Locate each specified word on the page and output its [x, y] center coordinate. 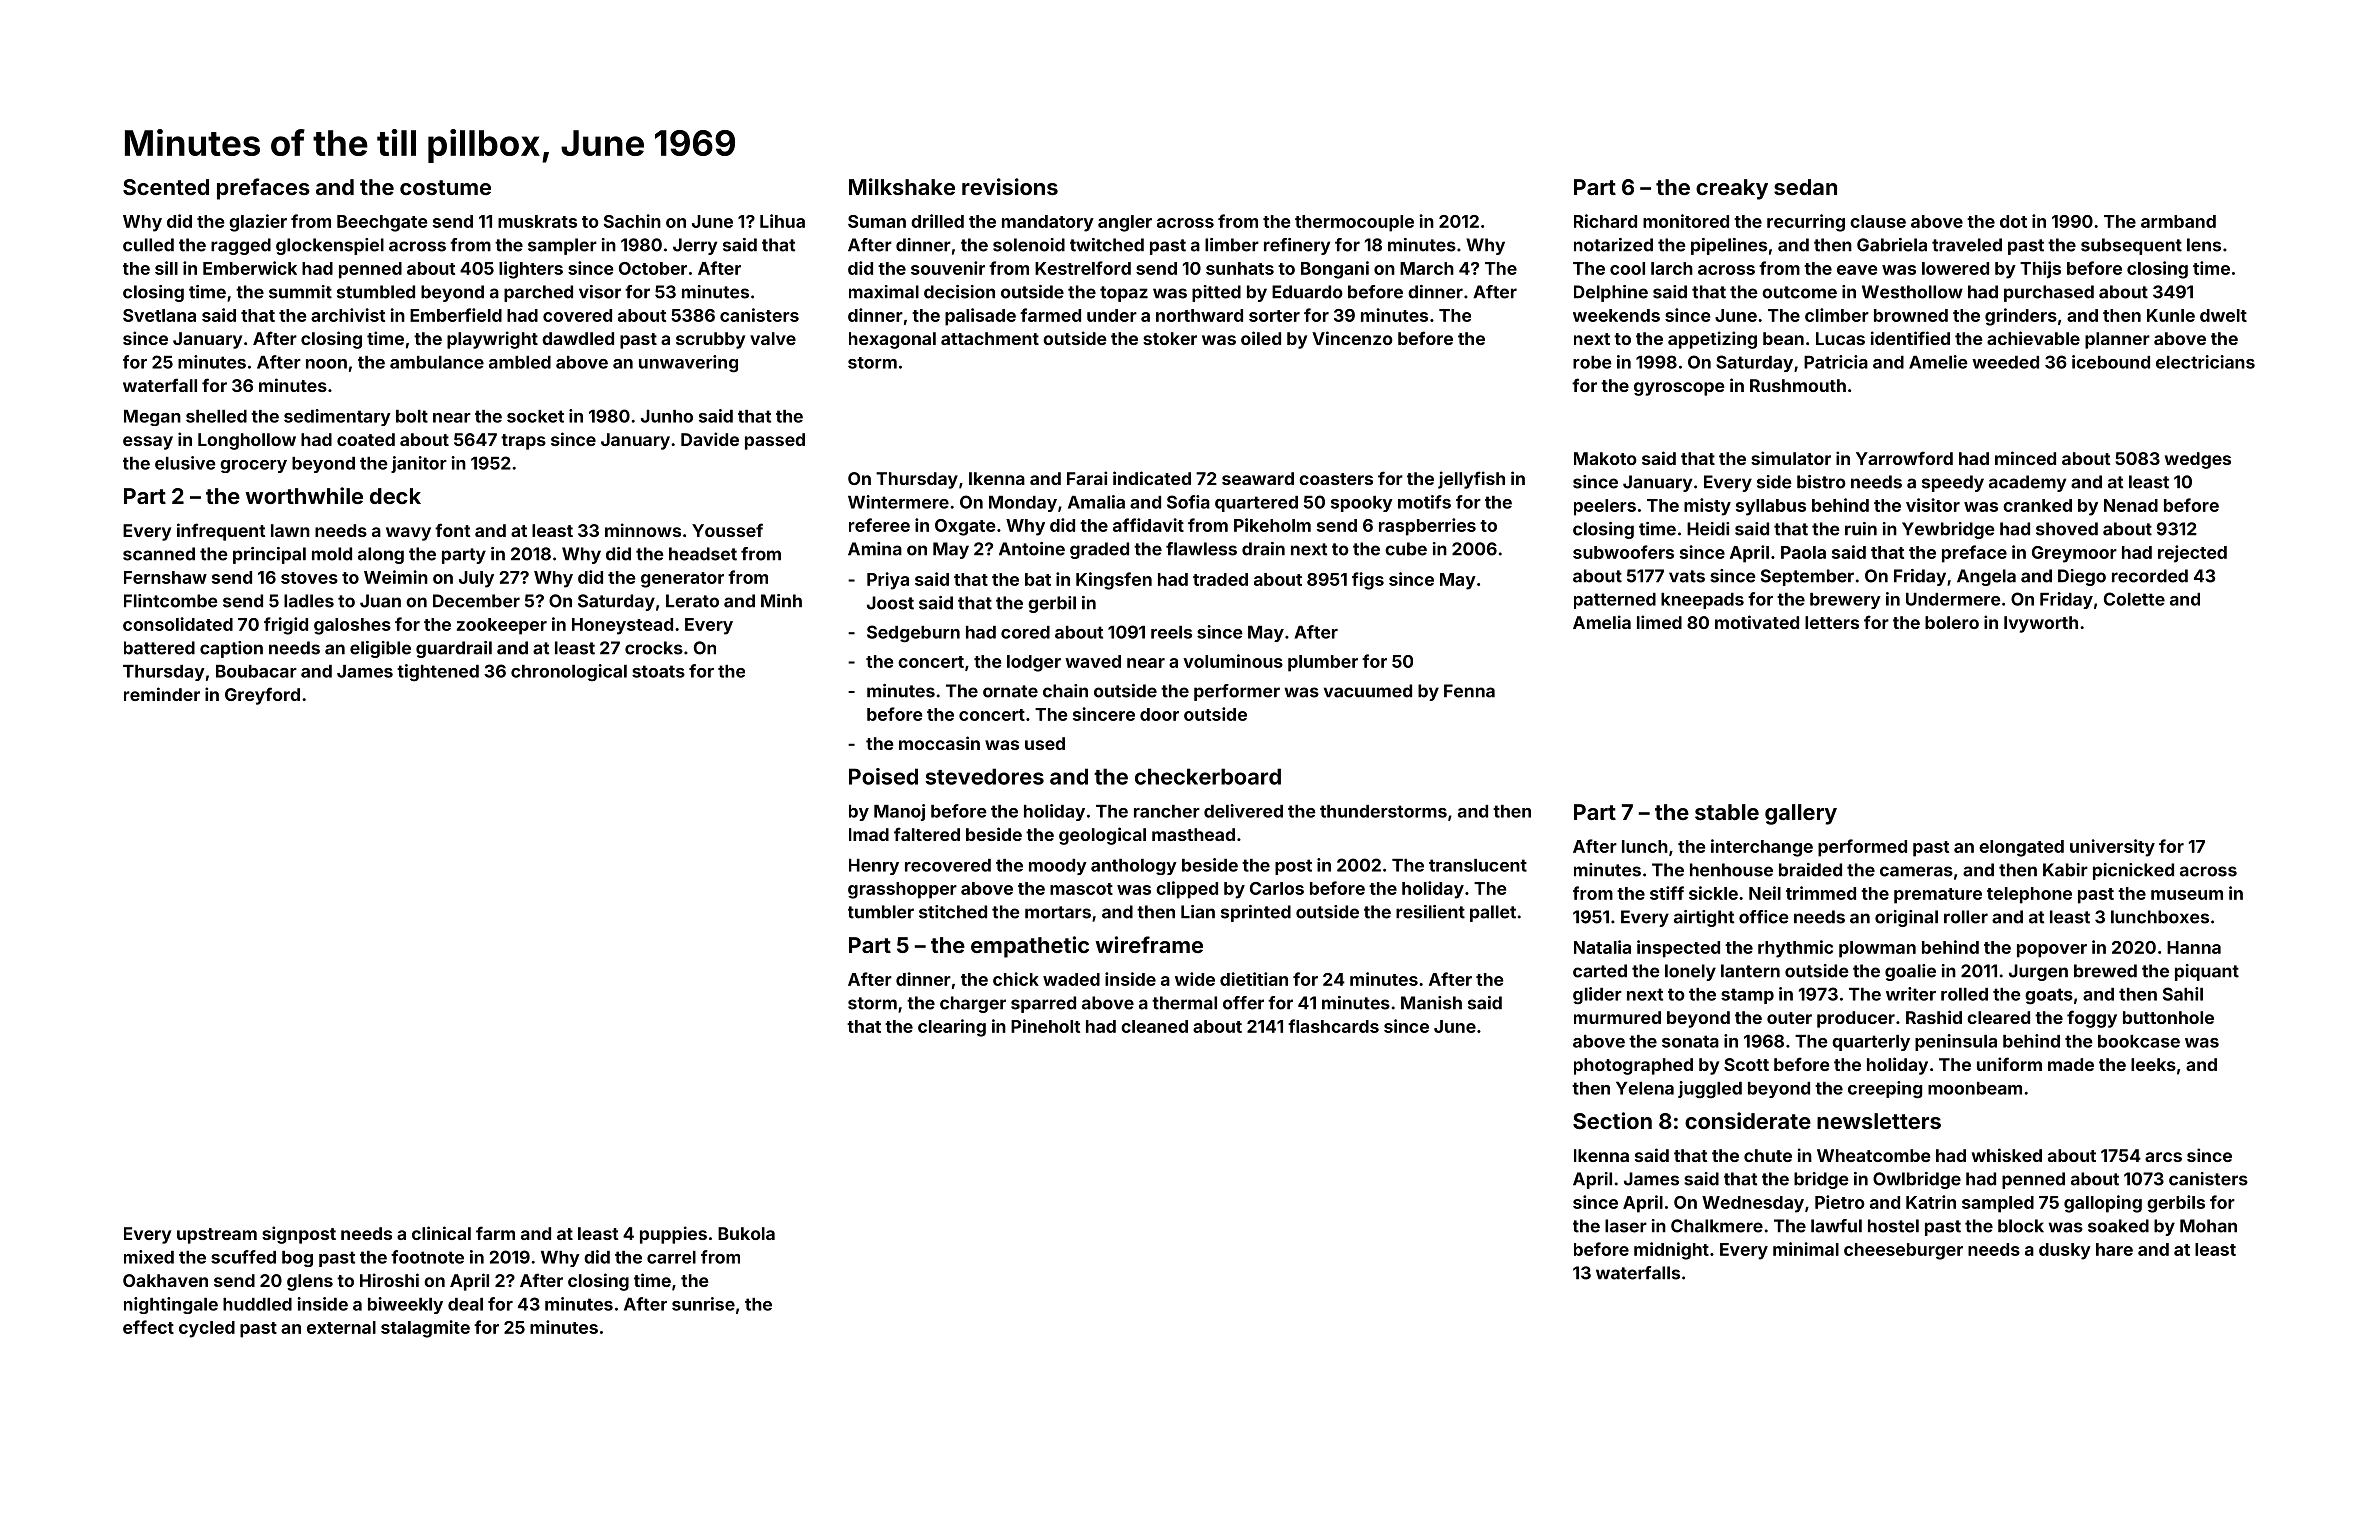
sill [166, 268]
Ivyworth [2041, 624]
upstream [217, 1236]
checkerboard [1208, 776]
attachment [990, 338]
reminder [162, 694]
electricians [2205, 362]
